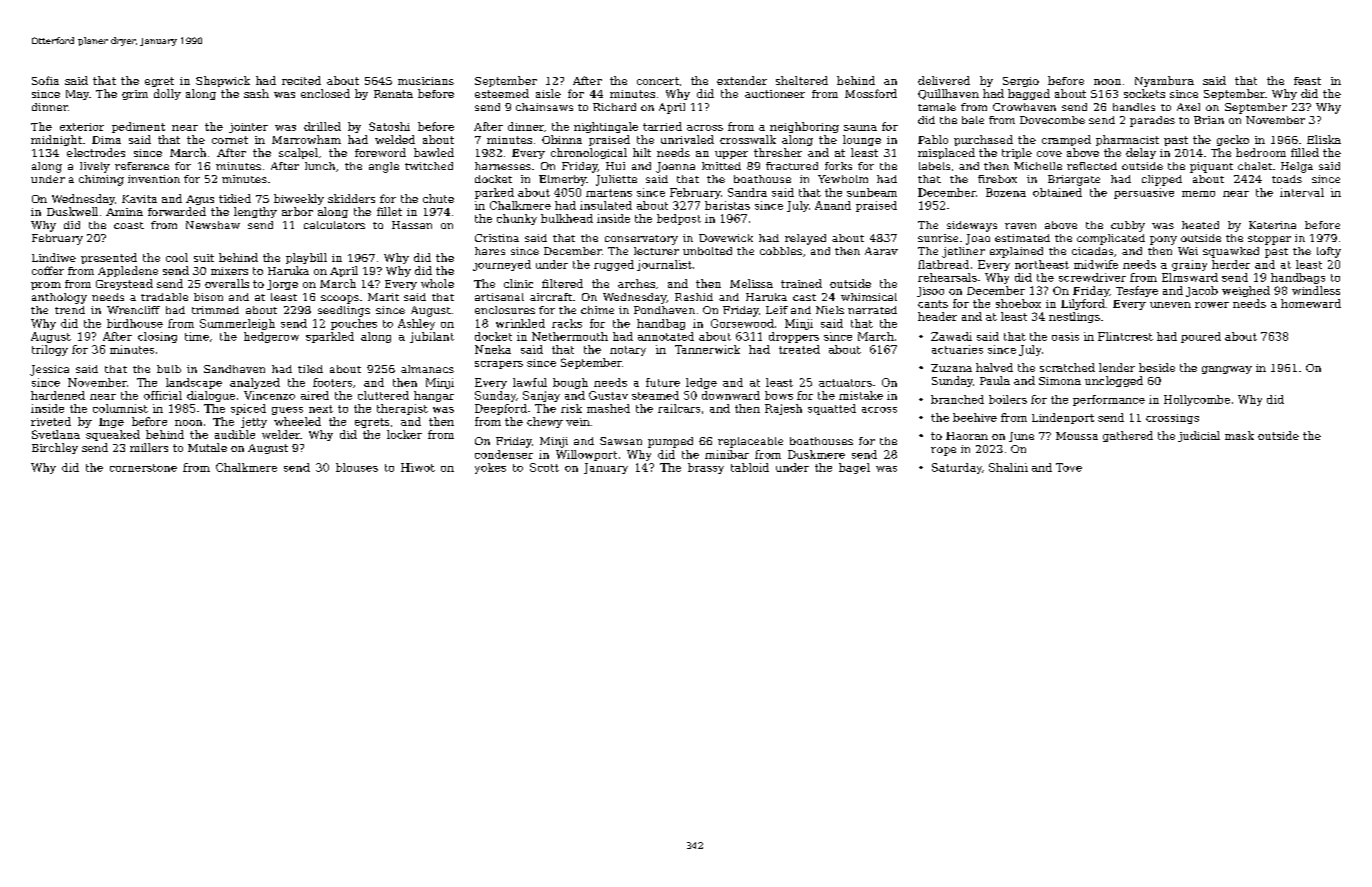 This screenshot has height=887, width=1372. I want to click on concert, so click(658, 81).
